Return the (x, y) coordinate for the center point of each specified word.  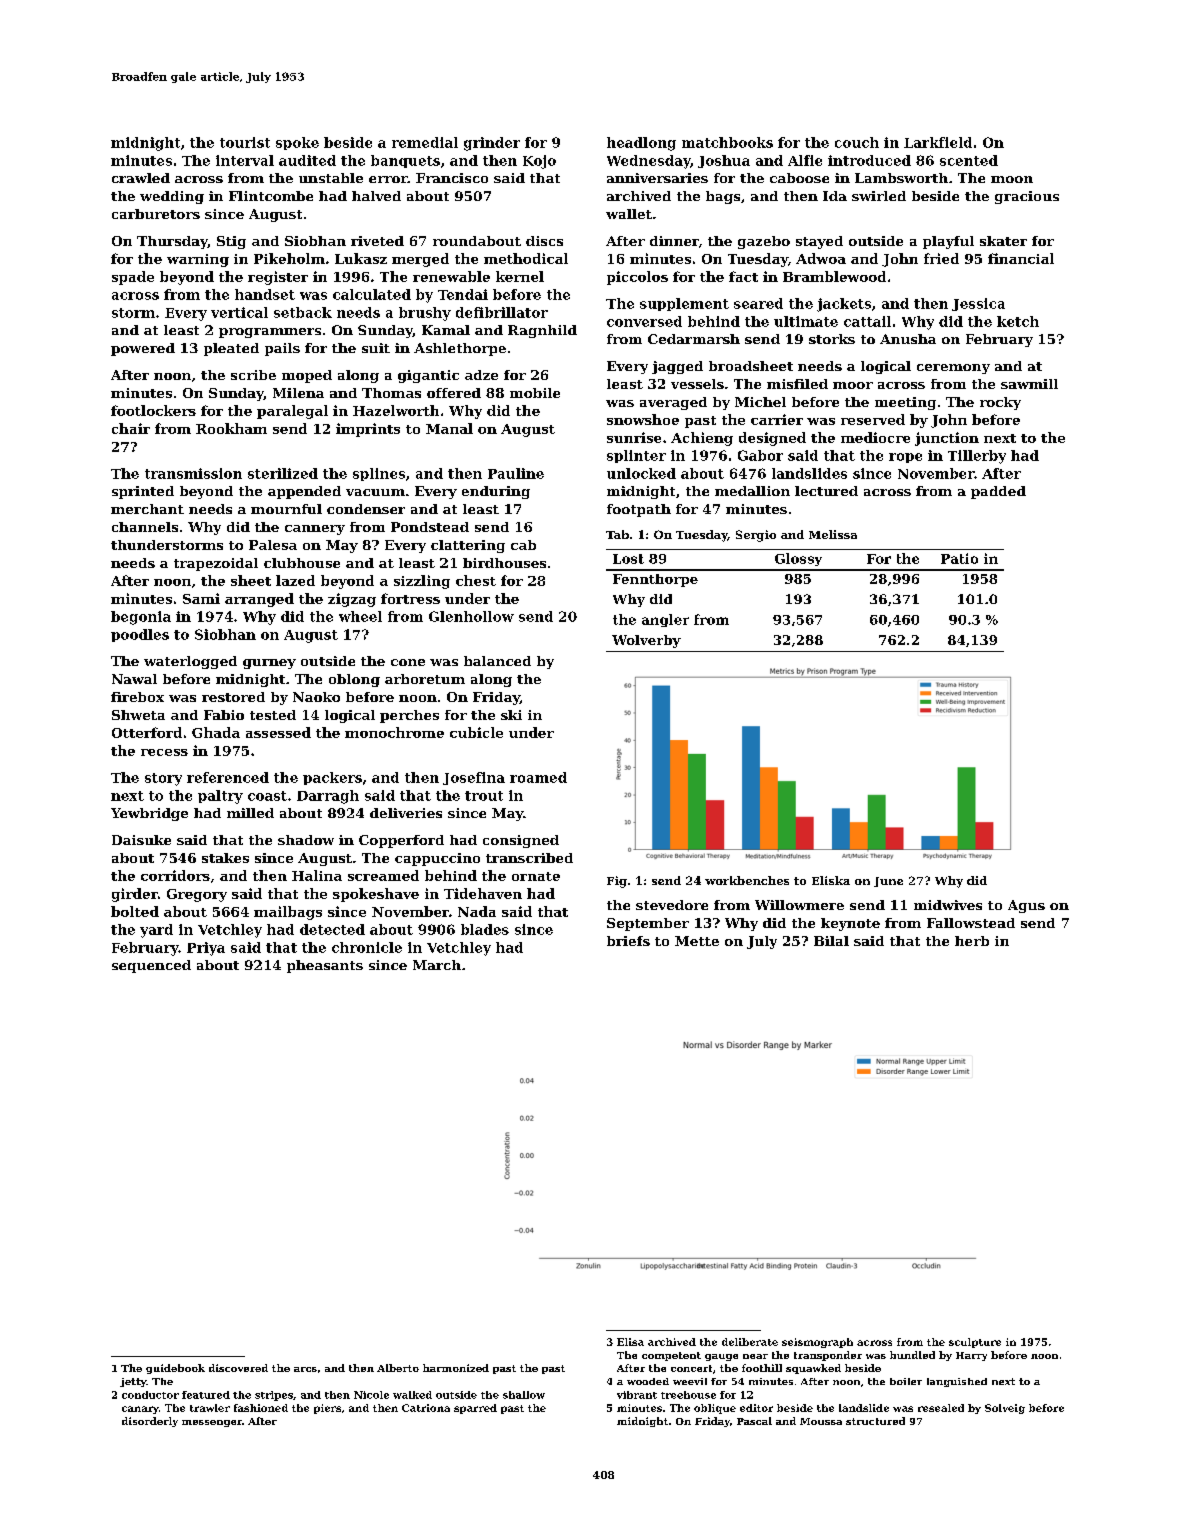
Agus (1026, 906)
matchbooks (727, 142)
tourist (245, 142)
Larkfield (938, 142)
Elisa (630, 1342)
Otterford (147, 732)
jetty (133, 1382)
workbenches (747, 880)
